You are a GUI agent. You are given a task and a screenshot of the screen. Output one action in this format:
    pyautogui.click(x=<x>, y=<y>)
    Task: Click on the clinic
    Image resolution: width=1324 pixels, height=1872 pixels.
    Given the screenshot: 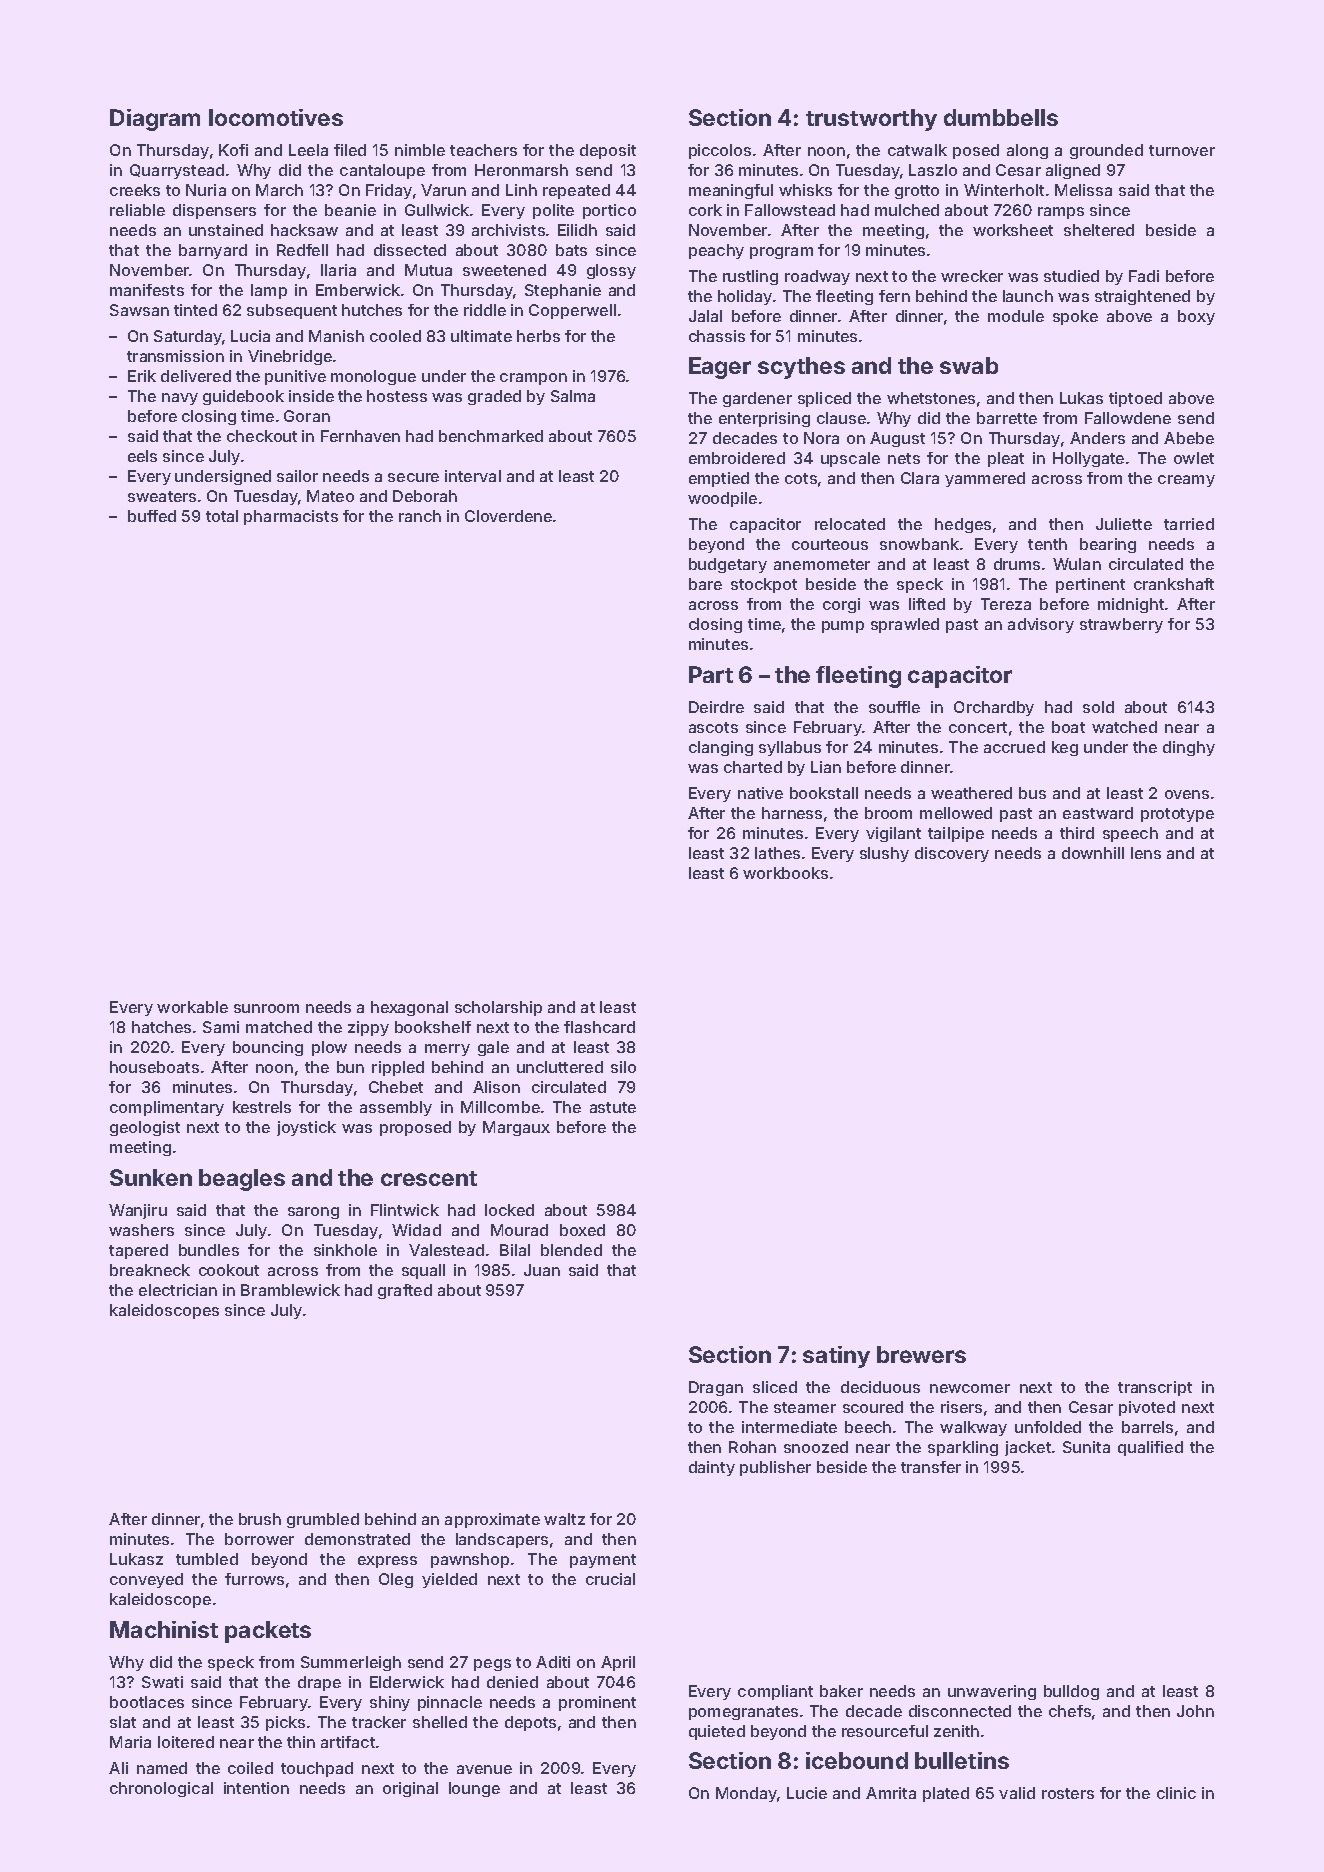 What is the action you would take?
    pyautogui.click(x=1176, y=1793)
